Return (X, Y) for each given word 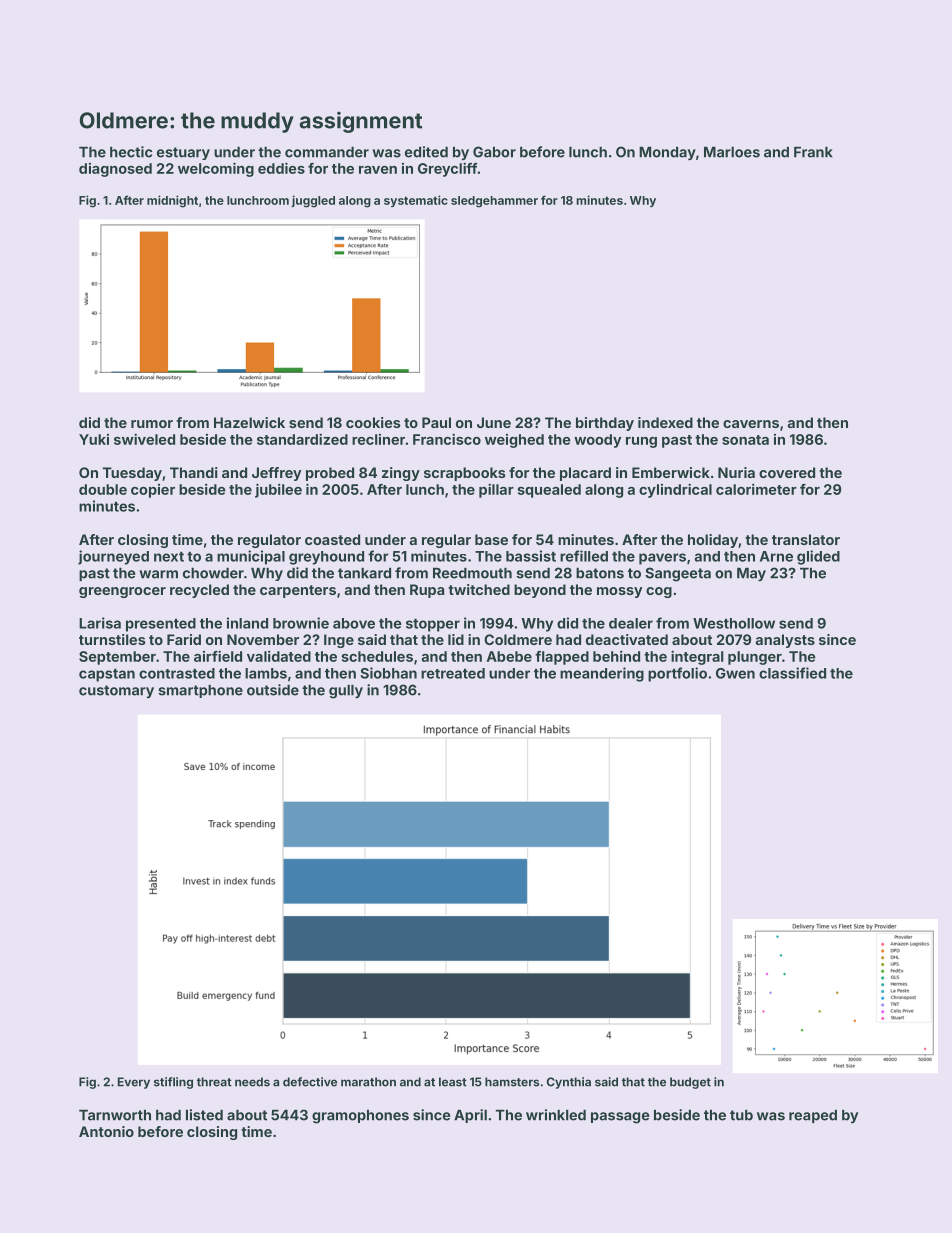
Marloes (732, 152)
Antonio (106, 1131)
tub (741, 1115)
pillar (496, 490)
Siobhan (388, 673)
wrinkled (556, 1115)
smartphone (200, 691)
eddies (281, 168)
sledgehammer (494, 202)
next (169, 557)
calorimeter (756, 489)
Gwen (735, 673)
